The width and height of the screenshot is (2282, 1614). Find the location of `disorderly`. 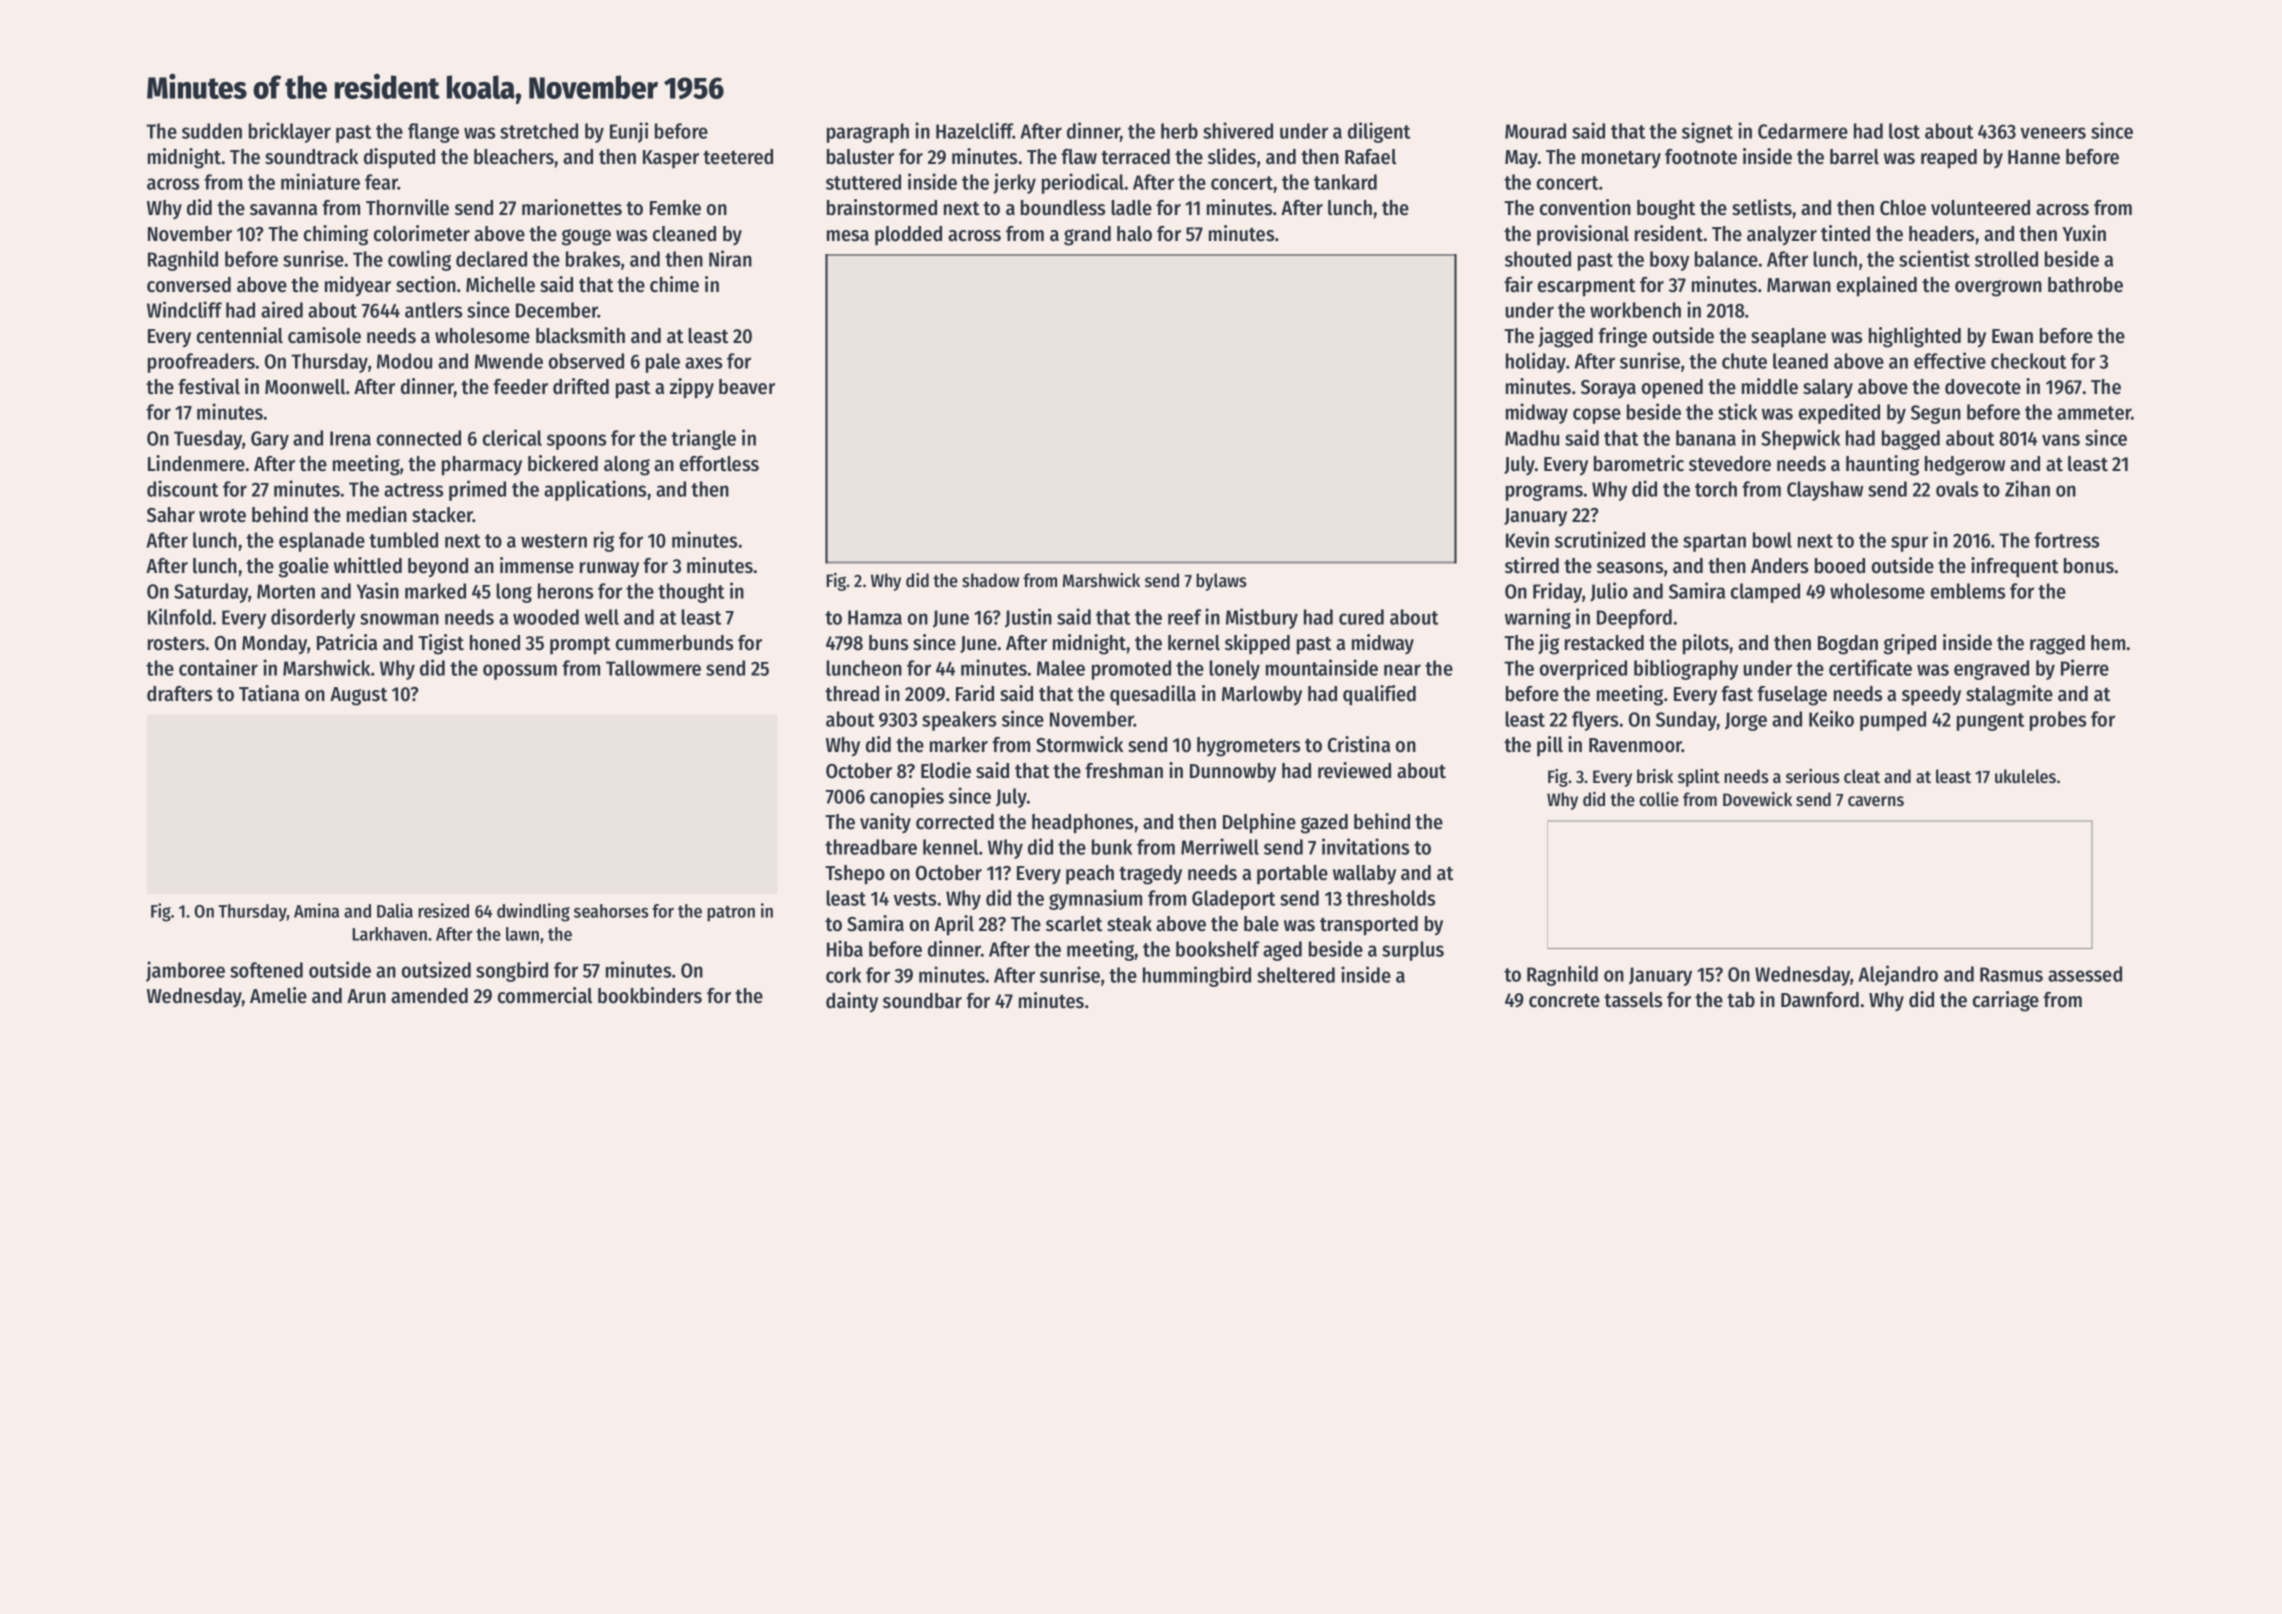

disorderly is located at coordinates (313, 618).
